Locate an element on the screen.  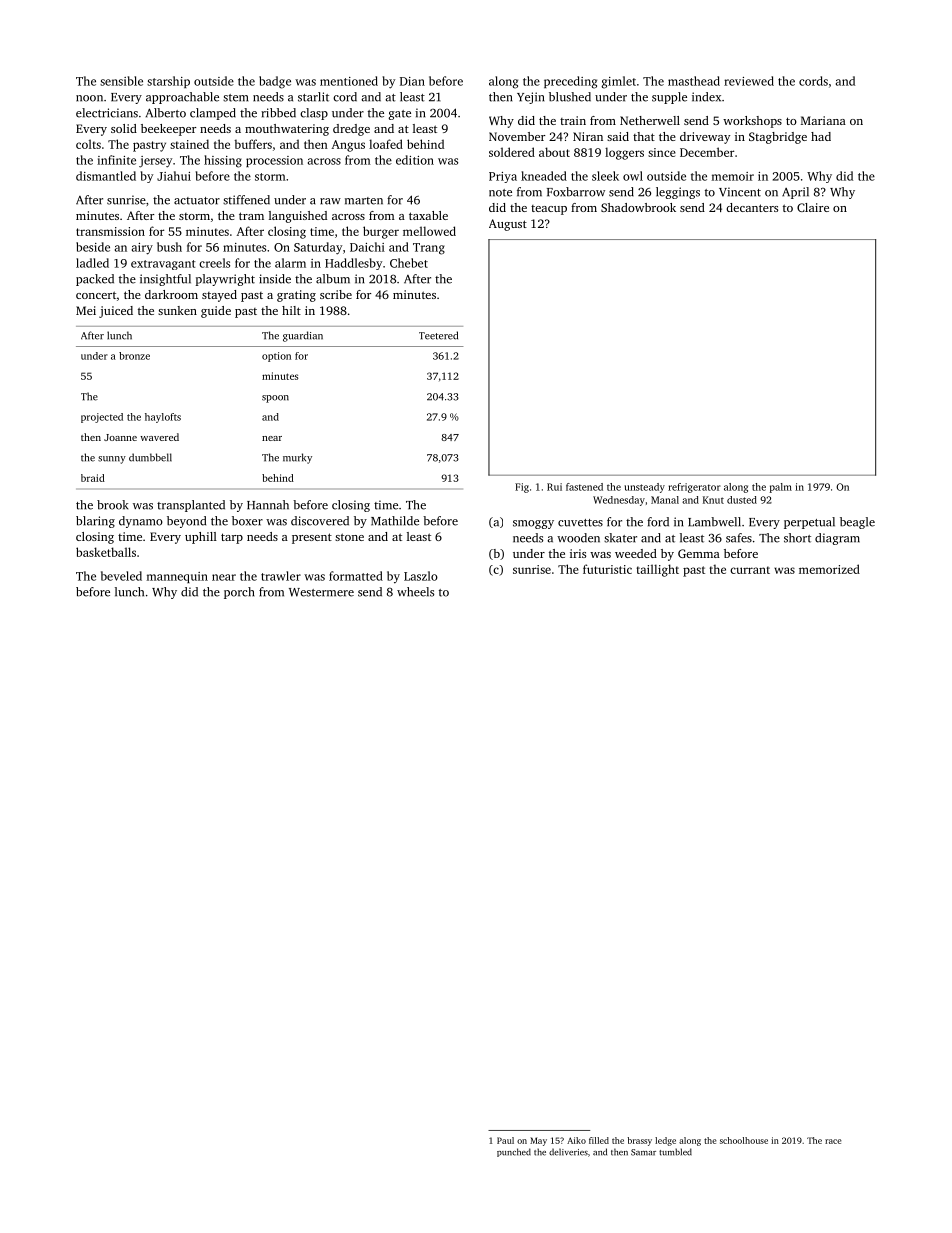
smoggy is located at coordinates (533, 524).
